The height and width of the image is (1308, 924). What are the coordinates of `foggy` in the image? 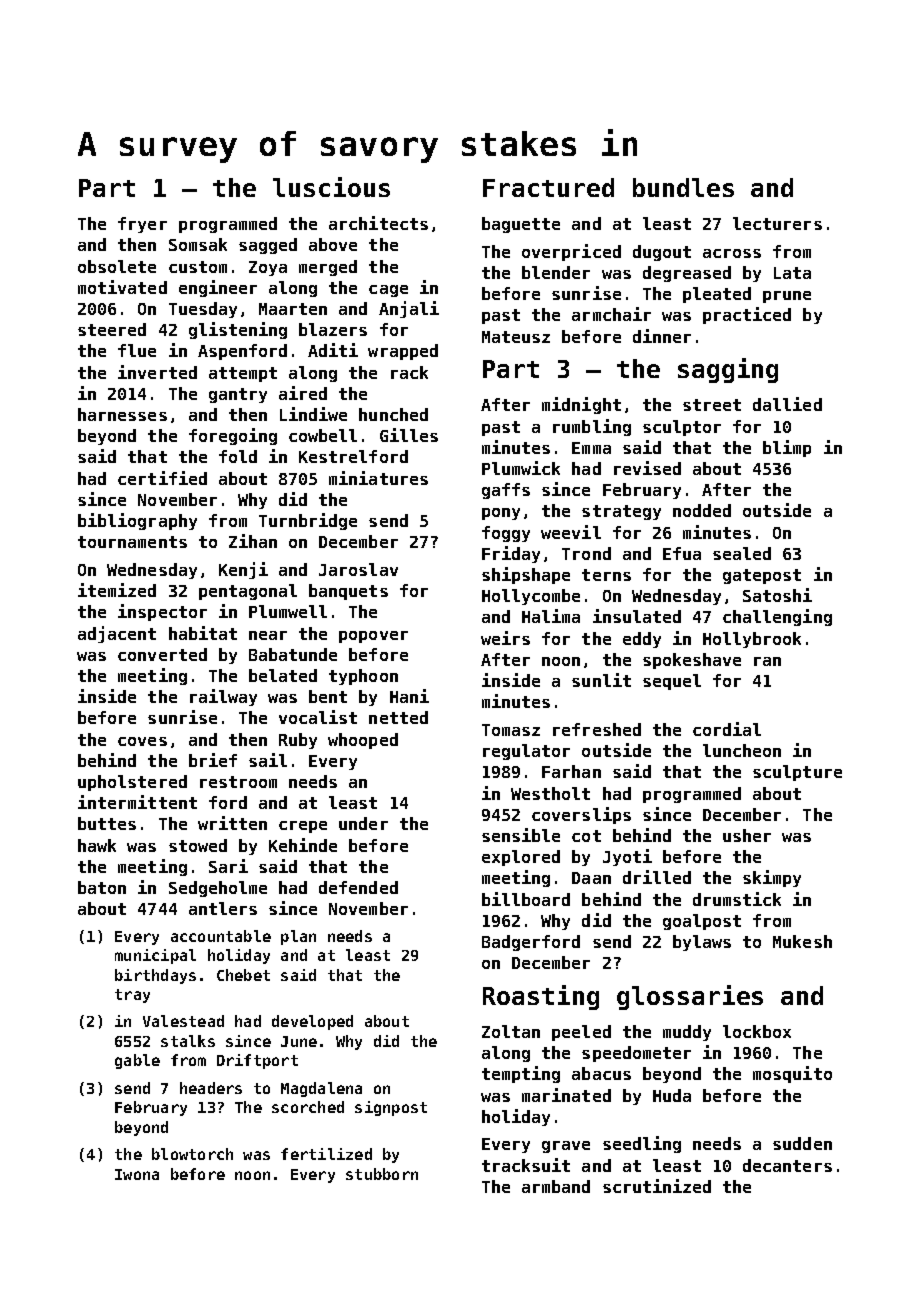 It's located at (506, 534).
